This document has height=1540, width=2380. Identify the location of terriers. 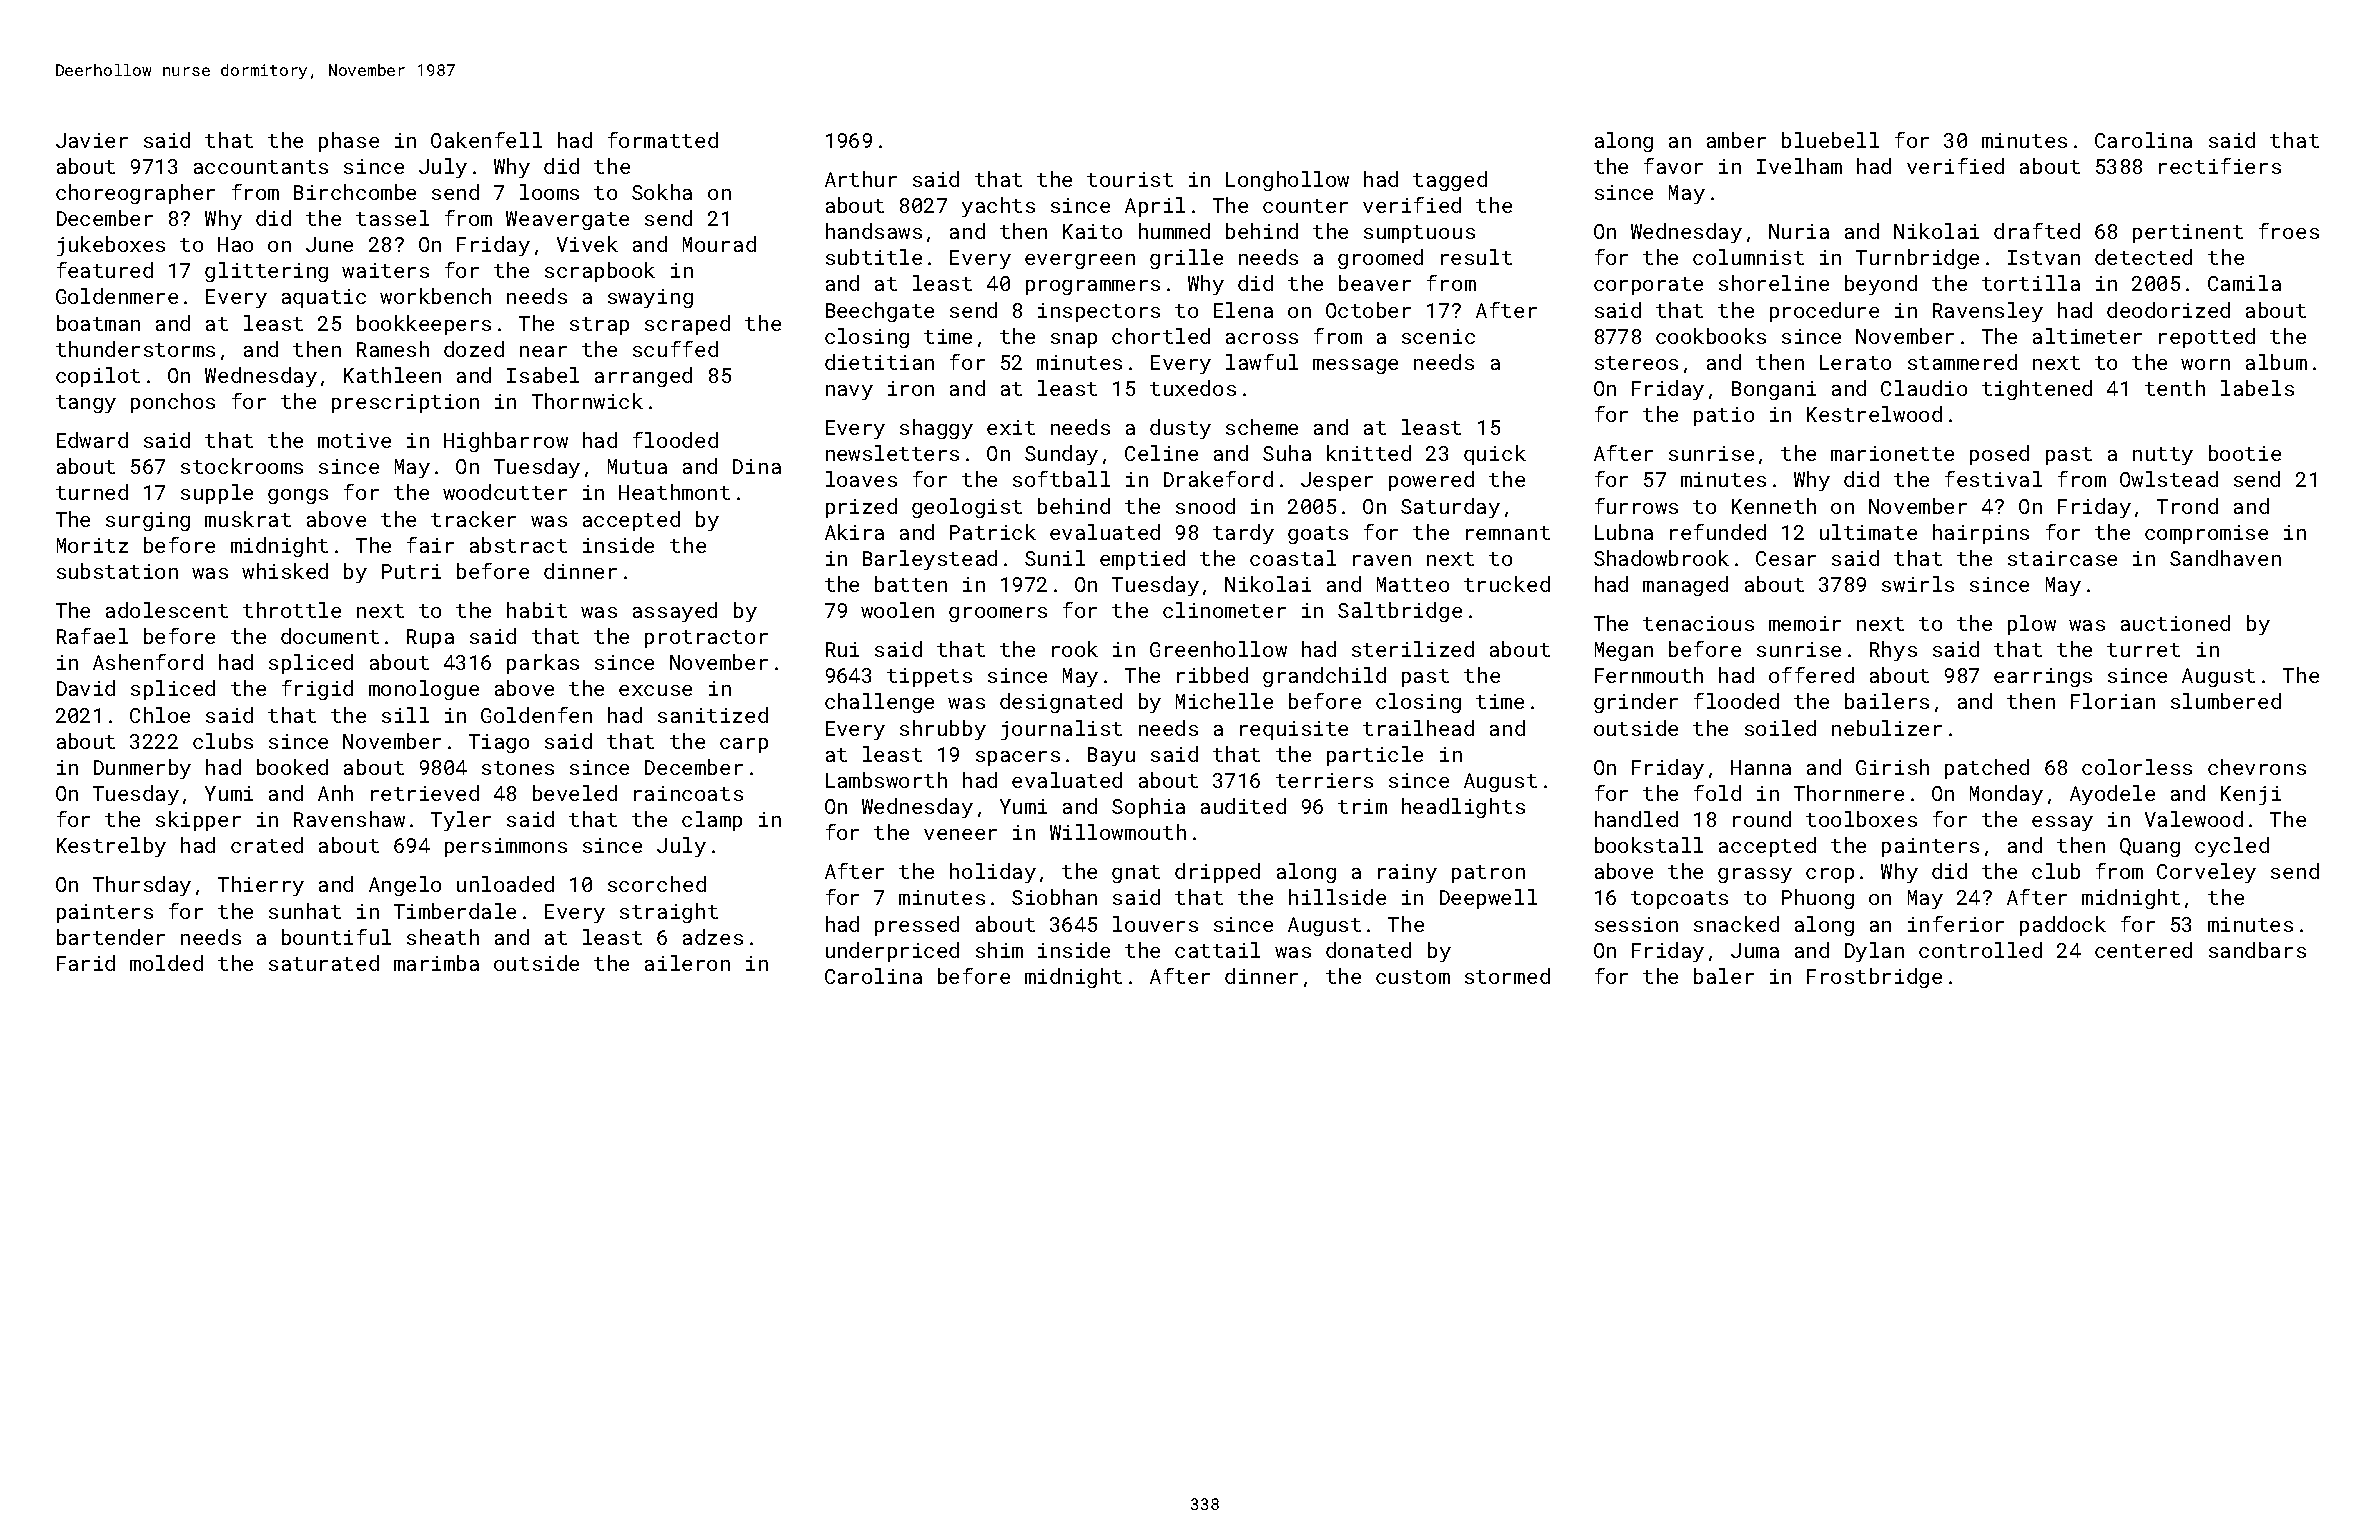
(1324, 780).
